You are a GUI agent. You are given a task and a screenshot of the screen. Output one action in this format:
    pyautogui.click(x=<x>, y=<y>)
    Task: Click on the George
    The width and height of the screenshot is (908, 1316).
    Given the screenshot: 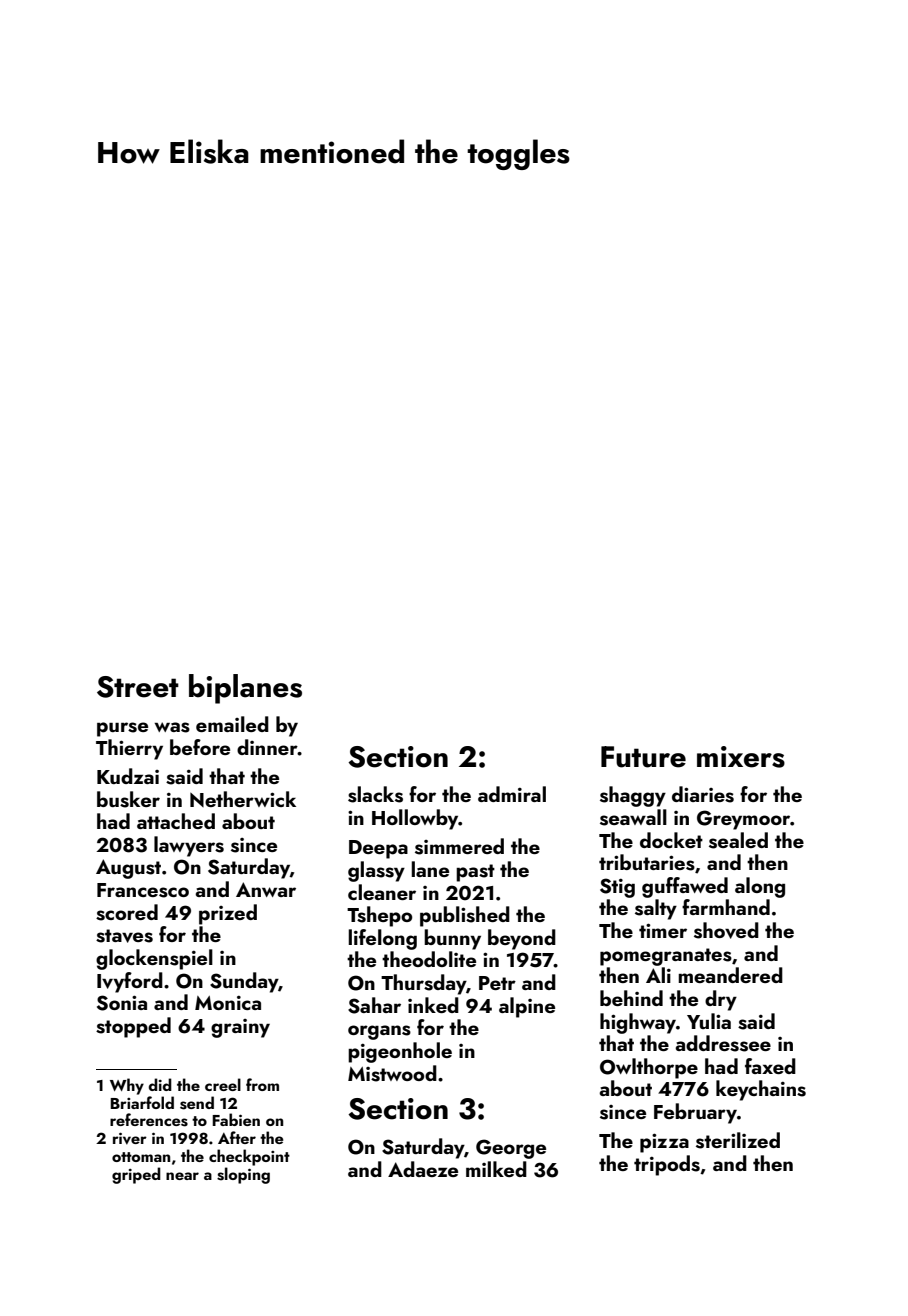 What is the action you would take?
    pyautogui.click(x=511, y=1149)
